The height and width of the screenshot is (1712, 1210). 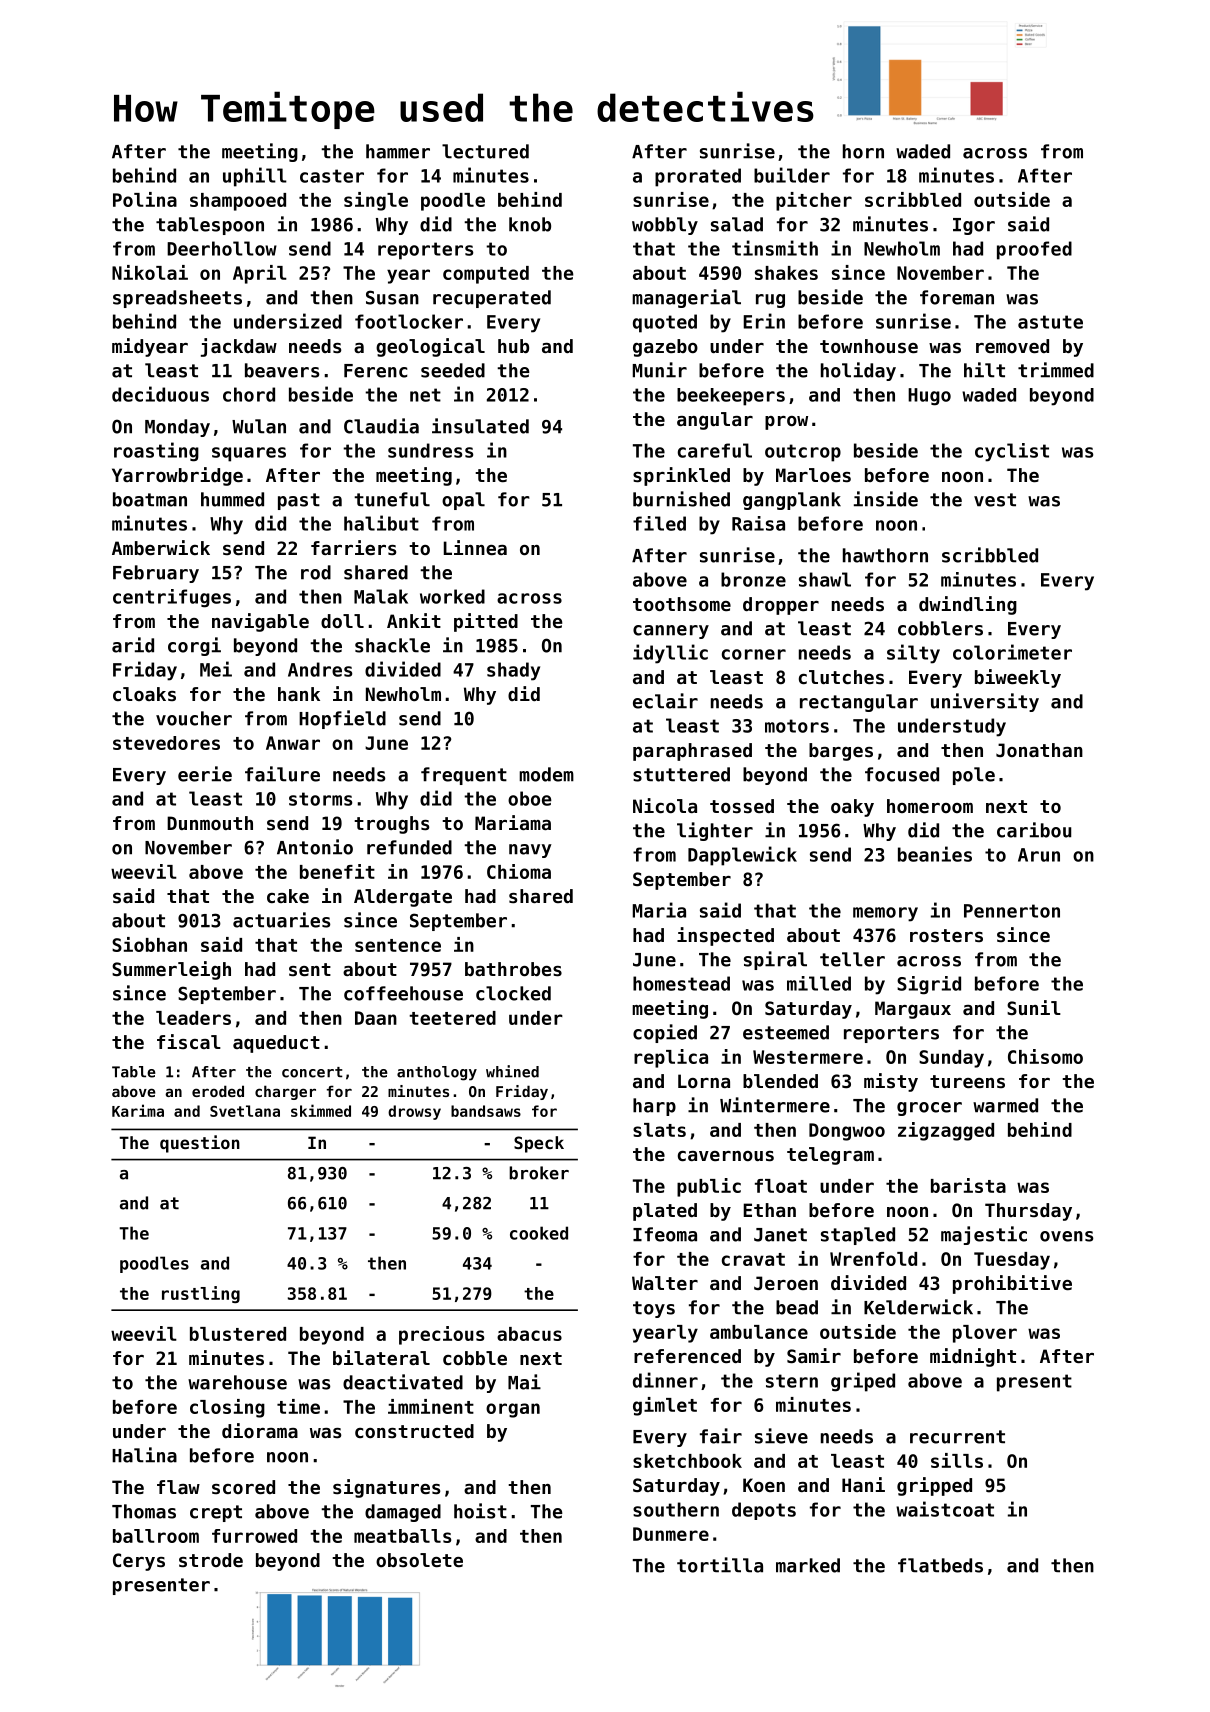 I want to click on vest, so click(x=995, y=500).
